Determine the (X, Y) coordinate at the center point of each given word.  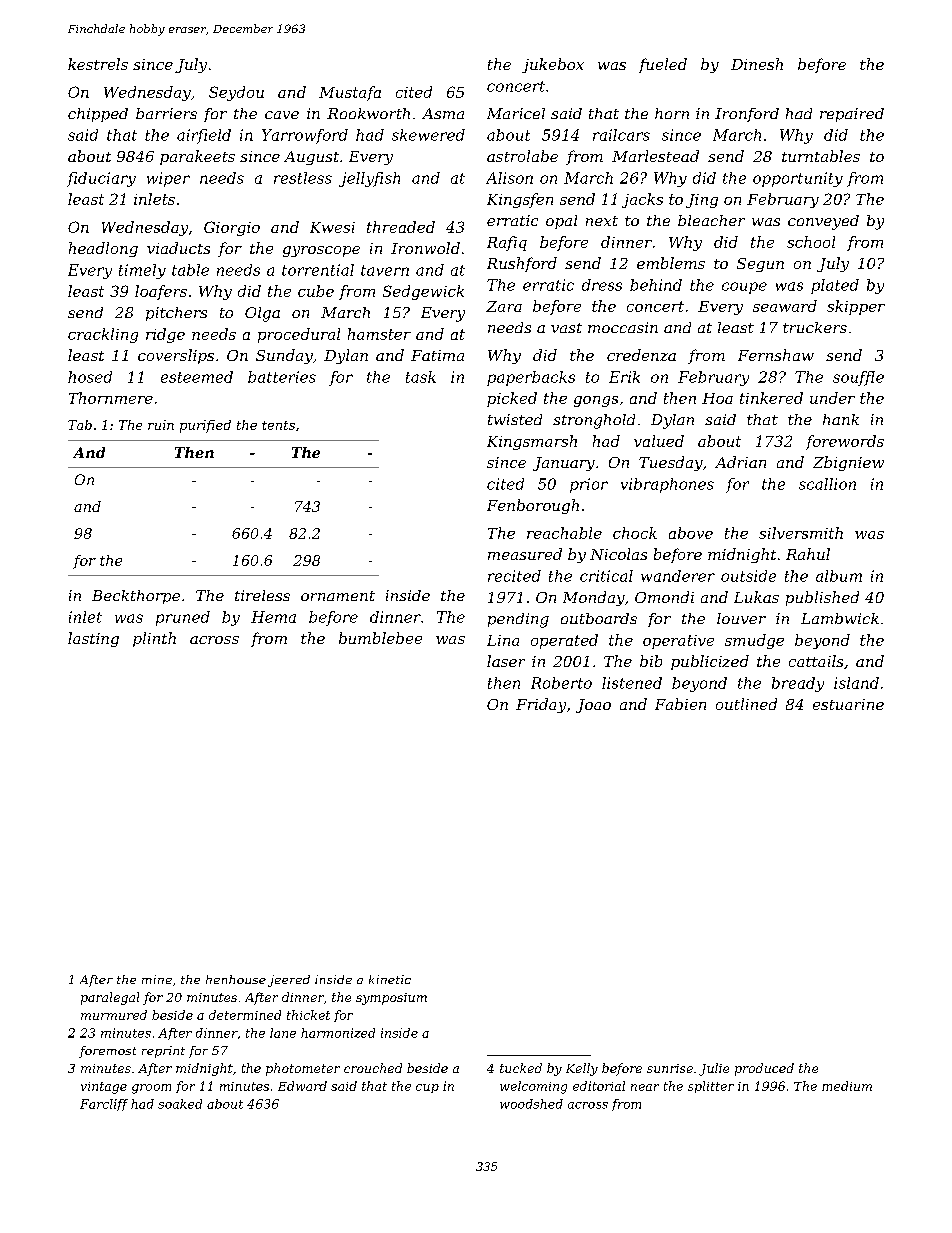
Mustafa (350, 93)
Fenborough (533, 506)
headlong (103, 249)
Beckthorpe (136, 597)
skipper (856, 307)
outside (748, 576)
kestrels (98, 64)
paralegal (110, 998)
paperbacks (531, 378)
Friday (541, 705)
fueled (663, 65)
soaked (180, 1104)
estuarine (848, 704)
